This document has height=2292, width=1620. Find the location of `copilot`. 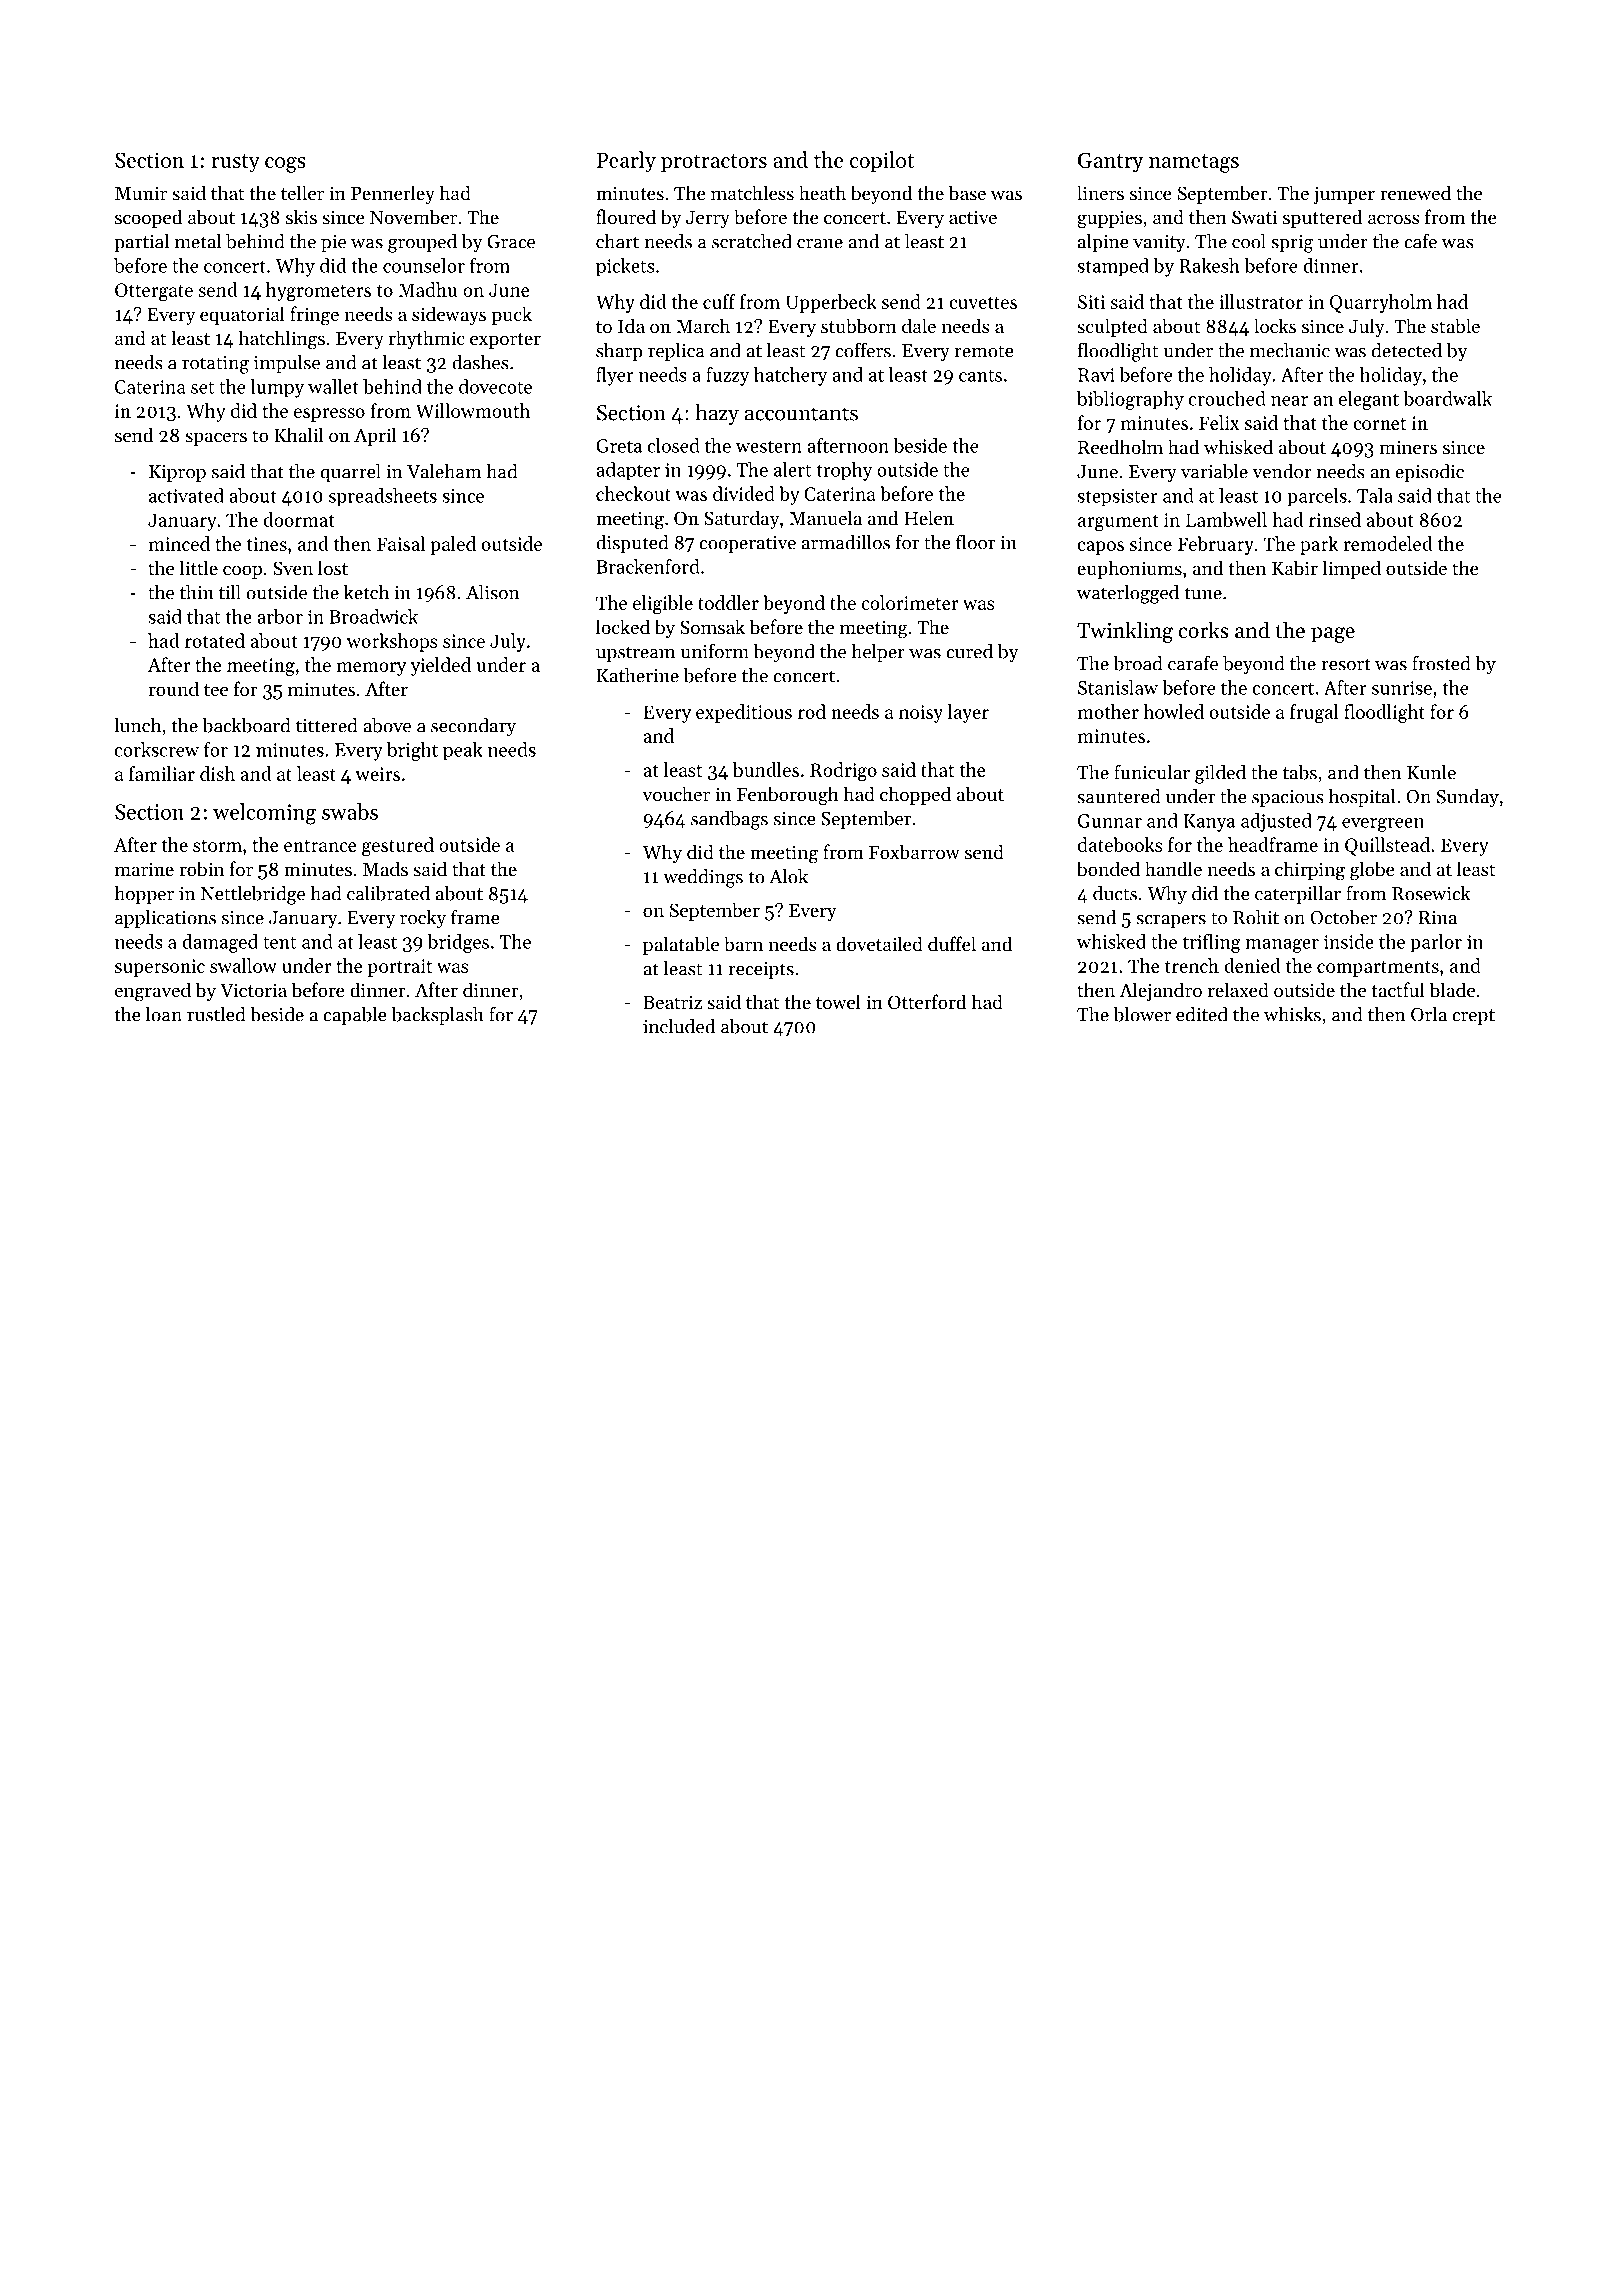

copilot is located at coordinates (882, 161).
